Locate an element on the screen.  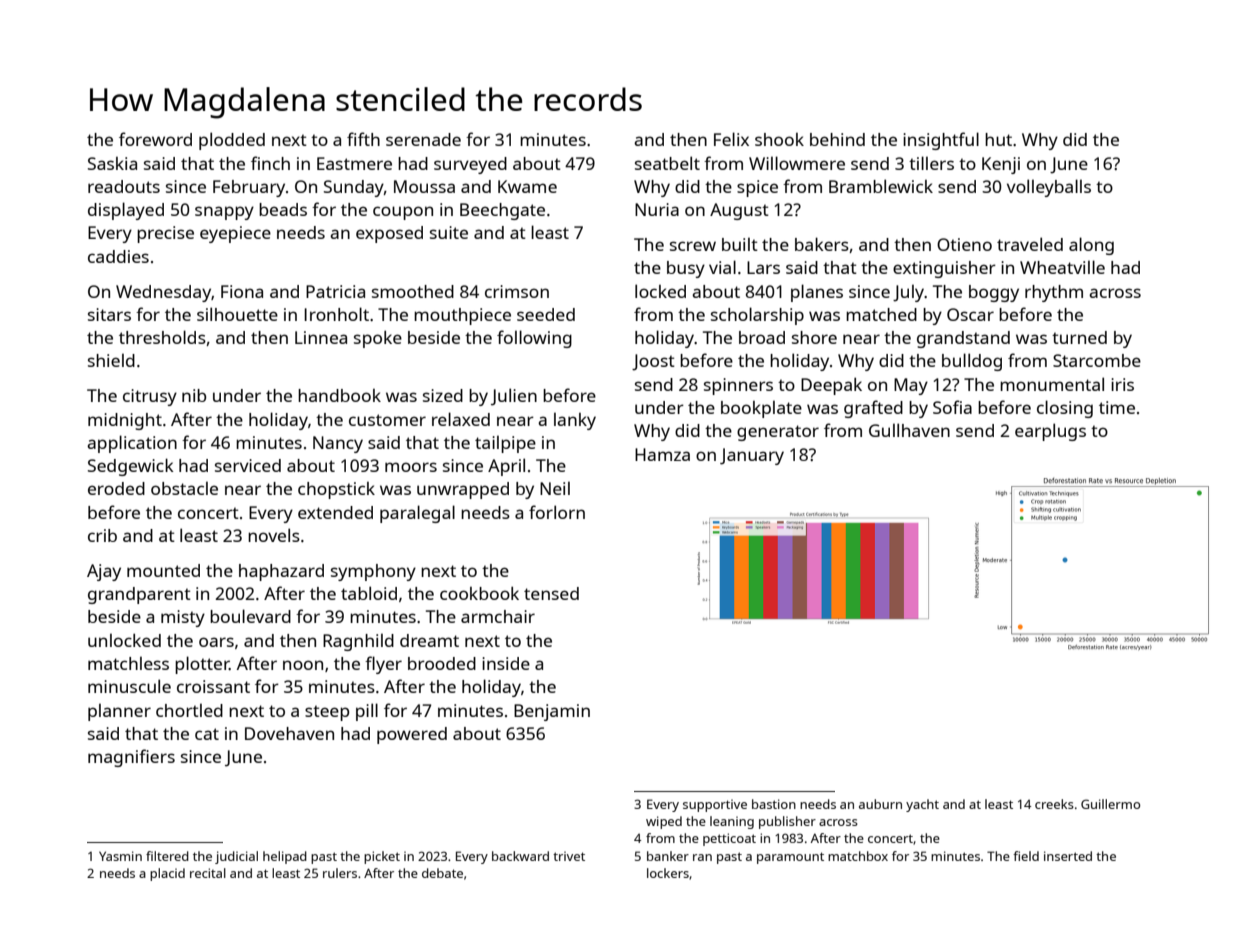
grafted is located at coordinates (873, 409).
